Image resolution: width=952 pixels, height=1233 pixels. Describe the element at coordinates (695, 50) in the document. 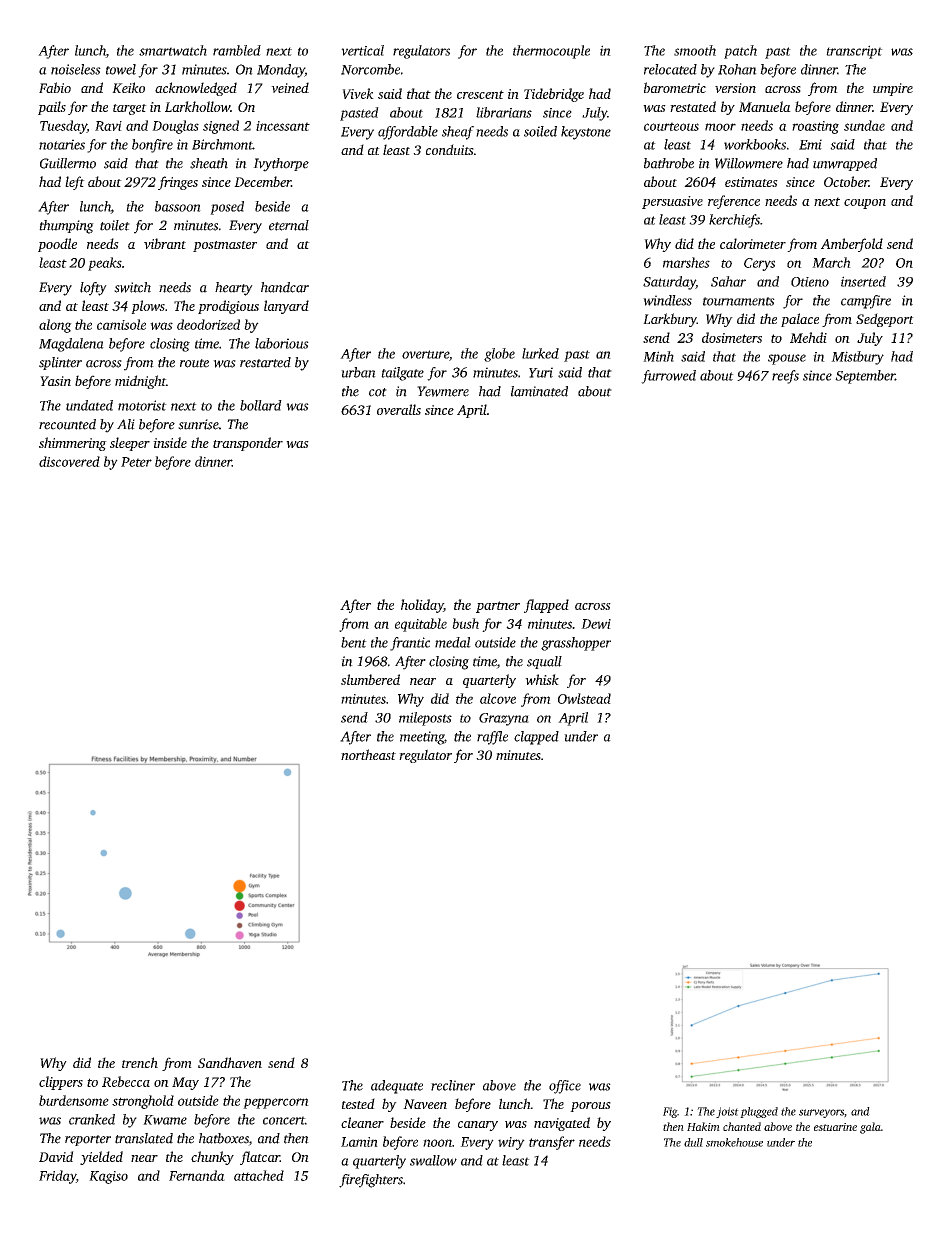

I see `smooth` at that location.
